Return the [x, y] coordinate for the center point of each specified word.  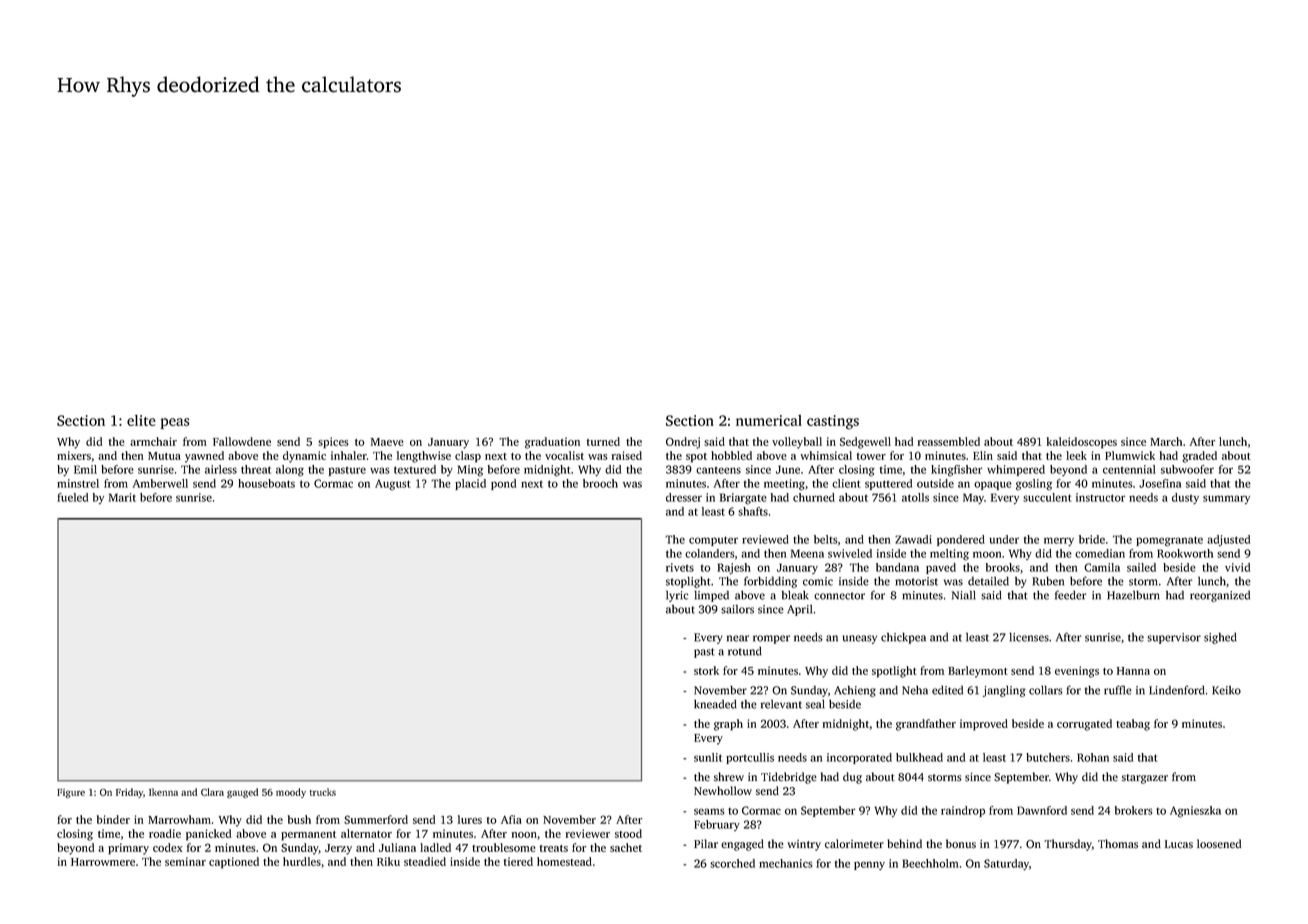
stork [706, 670]
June [788, 469]
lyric [677, 596]
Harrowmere [103, 862]
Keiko [1226, 690]
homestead [564, 861]
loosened [1219, 844]
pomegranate [1169, 541]
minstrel [78, 483]
